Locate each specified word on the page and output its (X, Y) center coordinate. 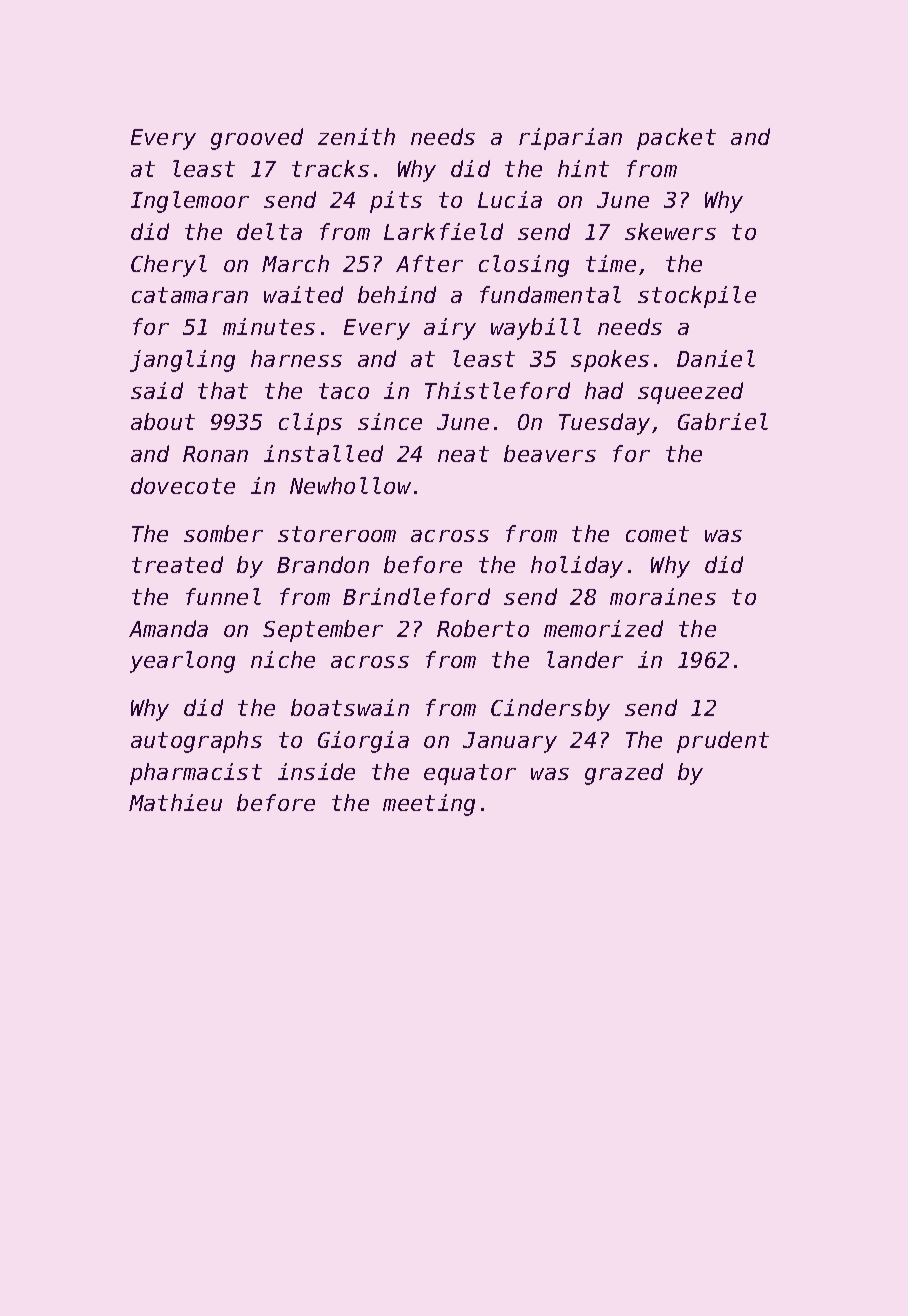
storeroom (337, 534)
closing (524, 266)
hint (583, 168)
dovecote (183, 485)
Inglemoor (190, 202)
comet (657, 534)
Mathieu (175, 802)
